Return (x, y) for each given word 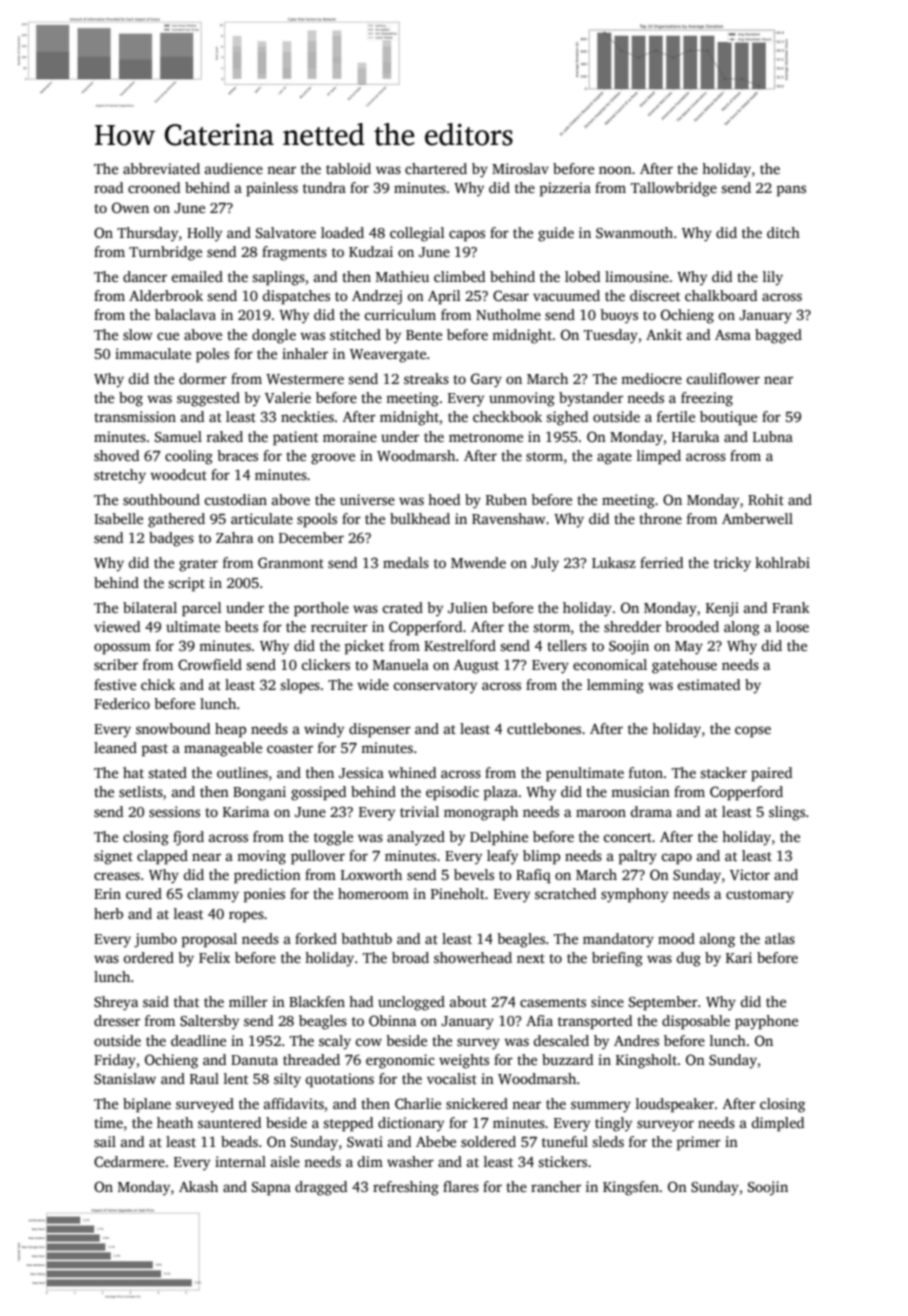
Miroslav (520, 168)
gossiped (318, 793)
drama (651, 811)
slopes (300, 686)
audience (234, 168)
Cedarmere (129, 1161)
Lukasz (614, 562)
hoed (444, 499)
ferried (661, 562)
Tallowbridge (674, 189)
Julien (468, 607)
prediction (267, 876)
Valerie (288, 397)
